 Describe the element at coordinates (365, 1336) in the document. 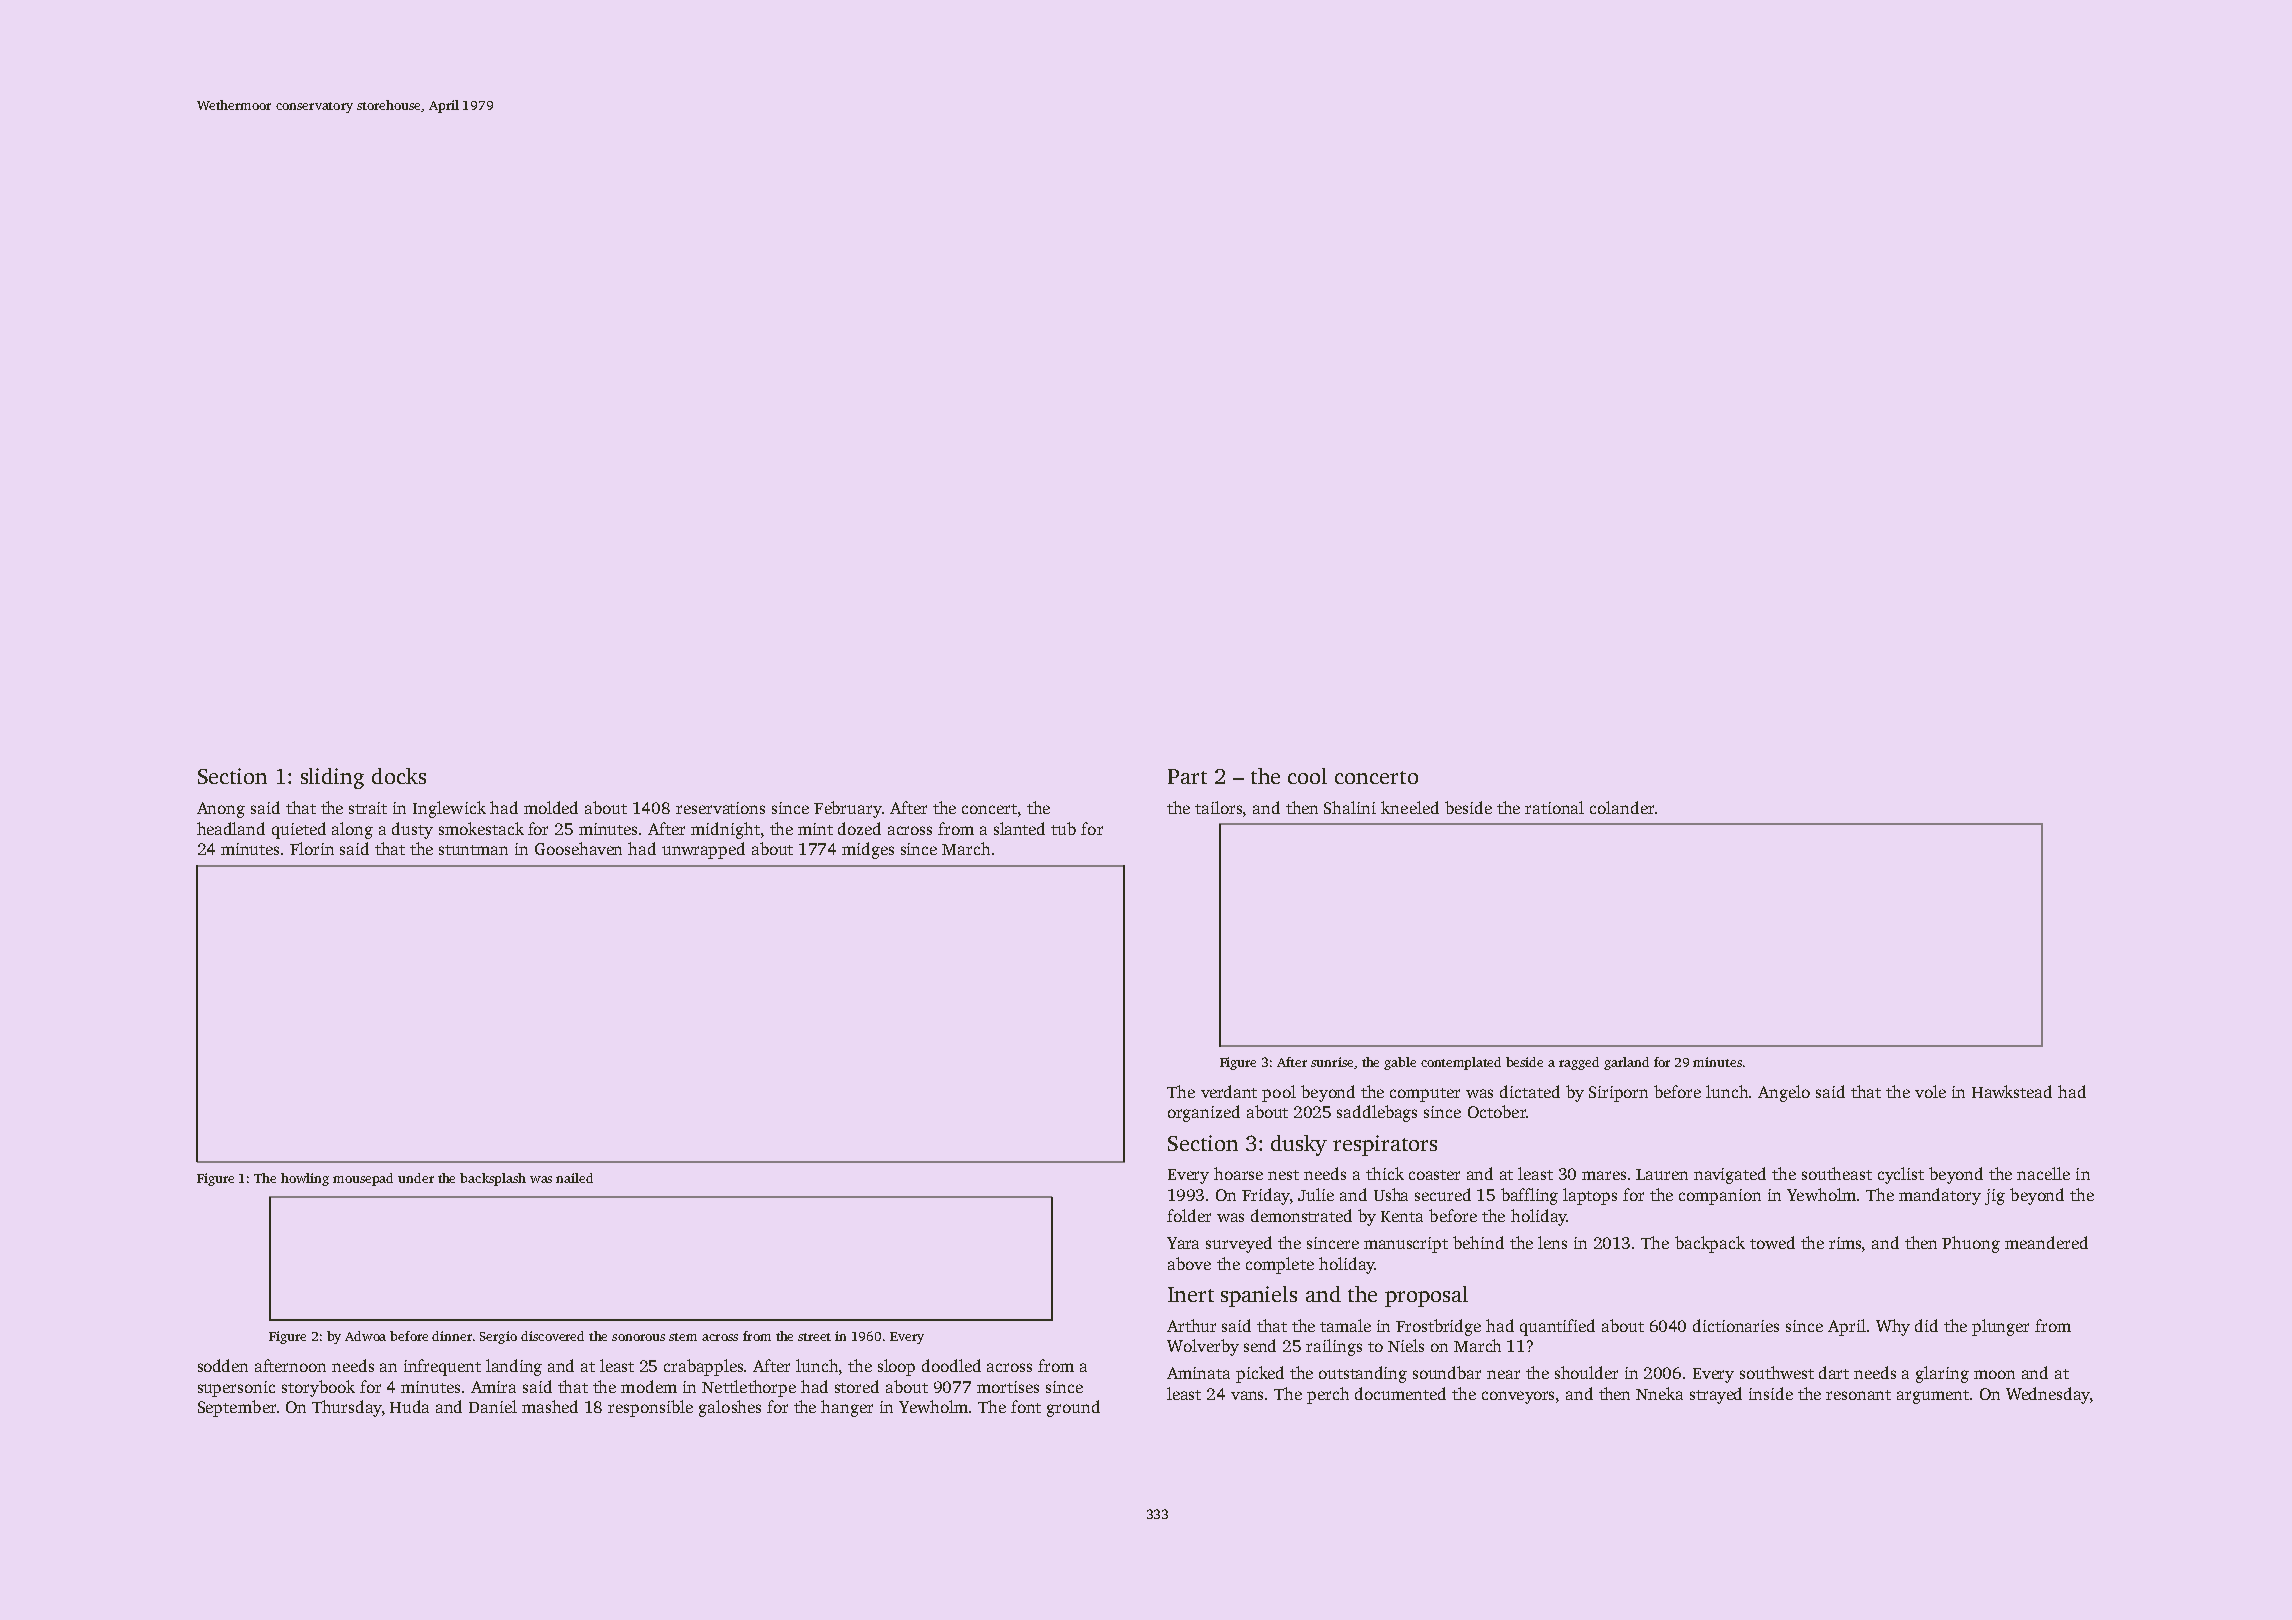

I see `Adwoa` at that location.
